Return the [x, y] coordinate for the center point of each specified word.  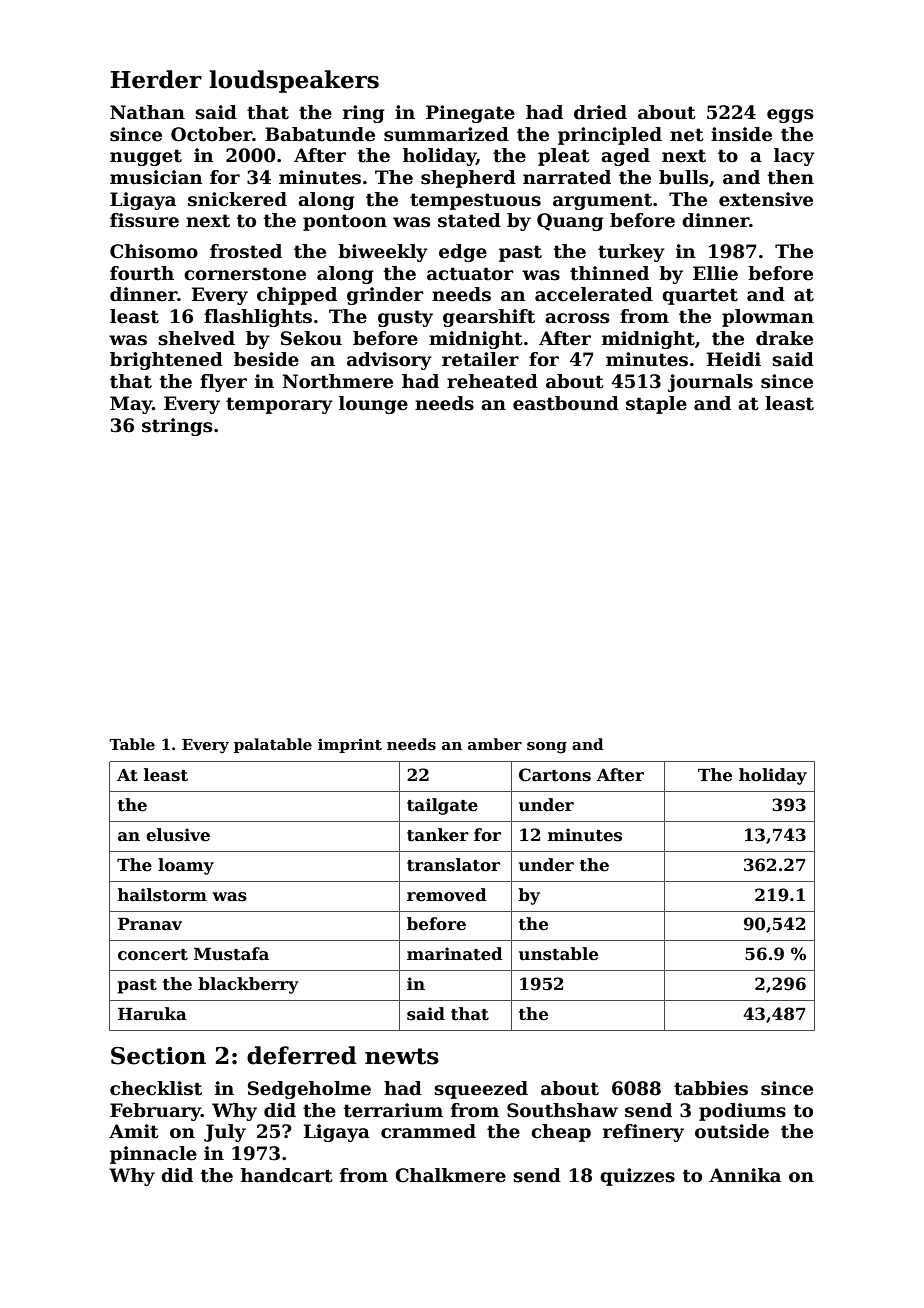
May [131, 405]
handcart [287, 1175]
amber [495, 744]
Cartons [555, 775]
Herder [156, 79]
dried [600, 112]
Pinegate [470, 114]
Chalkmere [450, 1175]
